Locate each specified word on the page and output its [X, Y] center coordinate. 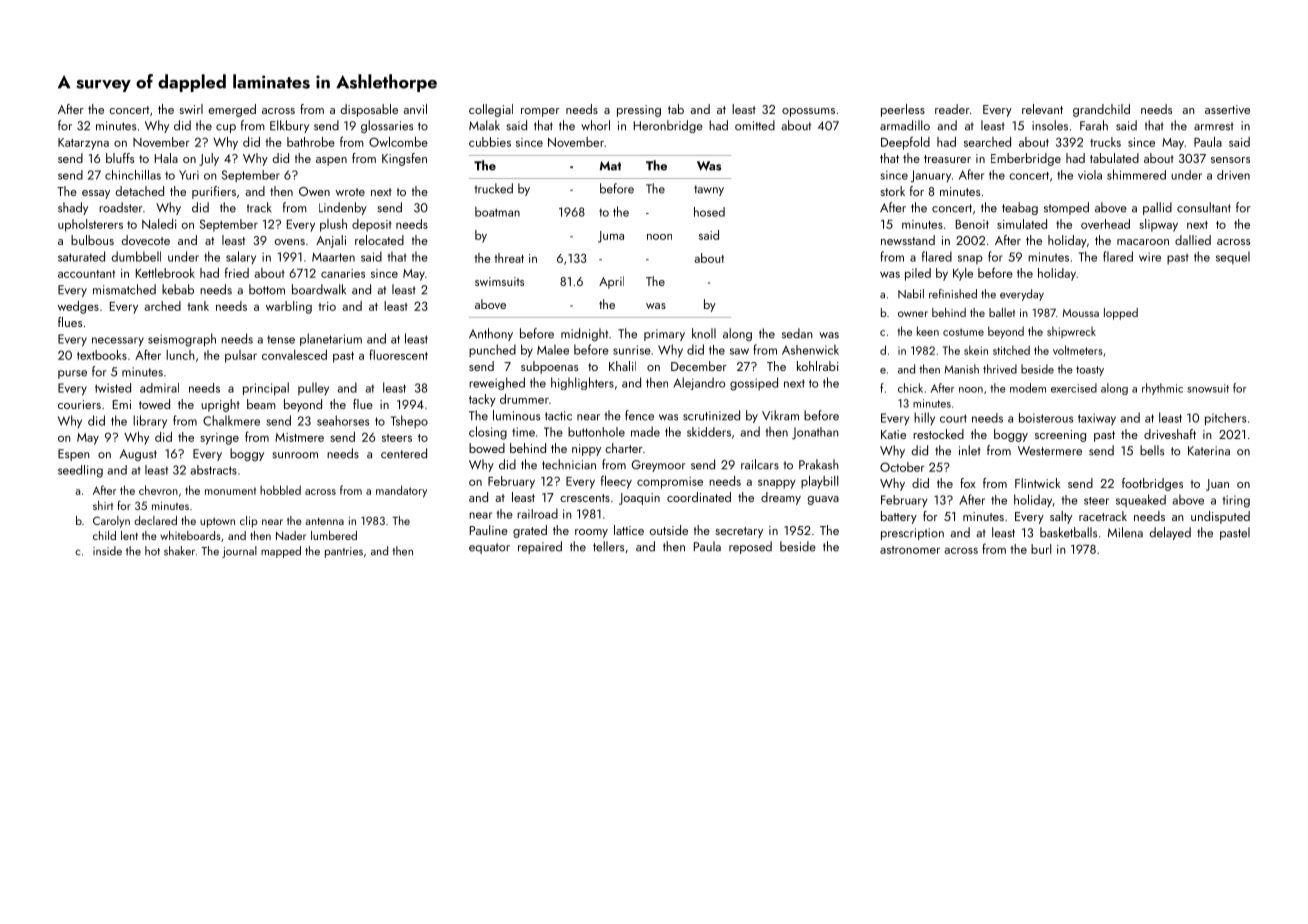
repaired [540, 547]
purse [72, 374]
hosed [709, 212]
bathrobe [311, 142]
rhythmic [1162, 389]
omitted [755, 125]
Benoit [972, 224]
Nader [291, 535]
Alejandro [699, 383]
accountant [86, 274]
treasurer [947, 159]
